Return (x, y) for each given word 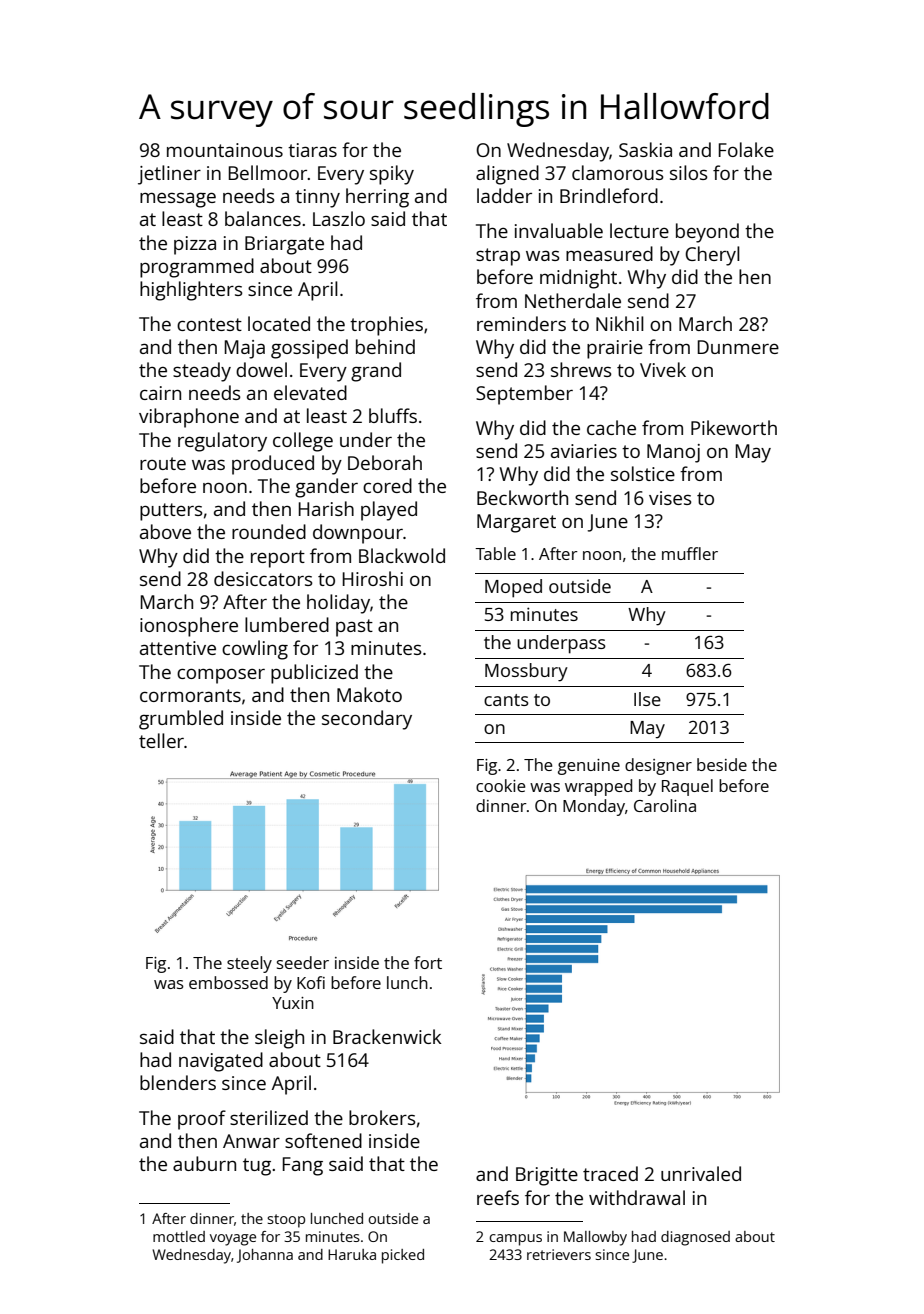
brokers (382, 1117)
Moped (513, 588)
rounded (269, 531)
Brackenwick (387, 1036)
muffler (690, 553)
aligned (507, 175)
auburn (204, 1163)
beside (722, 764)
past (354, 628)
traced (610, 1173)
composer (221, 676)
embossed (228, 982)
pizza (195, 245)
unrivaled (701, 1173)
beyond (707, 233)
